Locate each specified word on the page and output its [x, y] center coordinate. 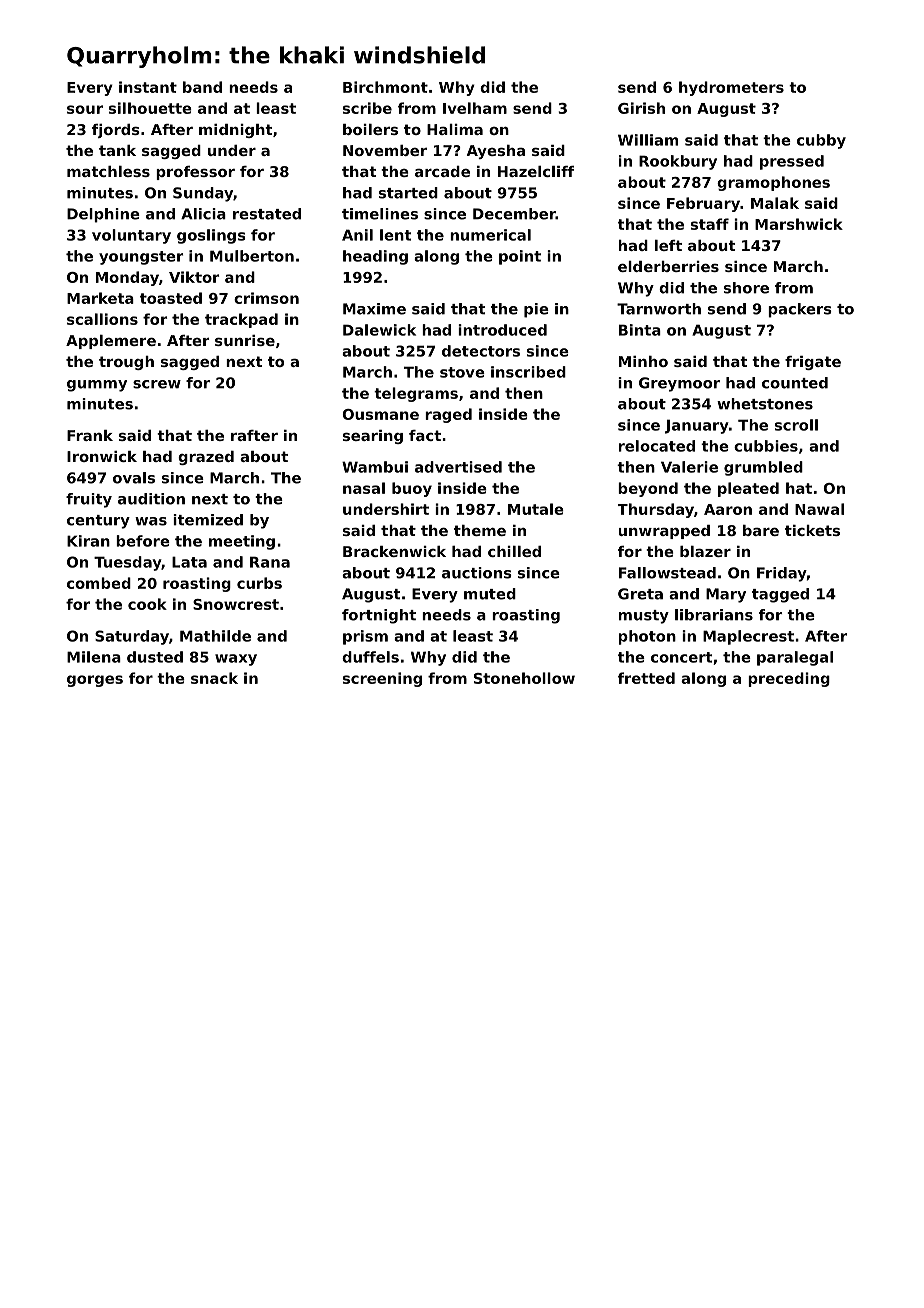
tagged [780, 595]
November [385, 150]
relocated [657, 446]
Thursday [656, 510]
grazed [206, 458]
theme [480, 530]
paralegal [795, 658]
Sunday [203, 194]
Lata [189, 562]
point [520, 257]
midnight [235, 131]
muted [490, 594]
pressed [792, 162]
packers [800, 310]
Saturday [132, 637]
